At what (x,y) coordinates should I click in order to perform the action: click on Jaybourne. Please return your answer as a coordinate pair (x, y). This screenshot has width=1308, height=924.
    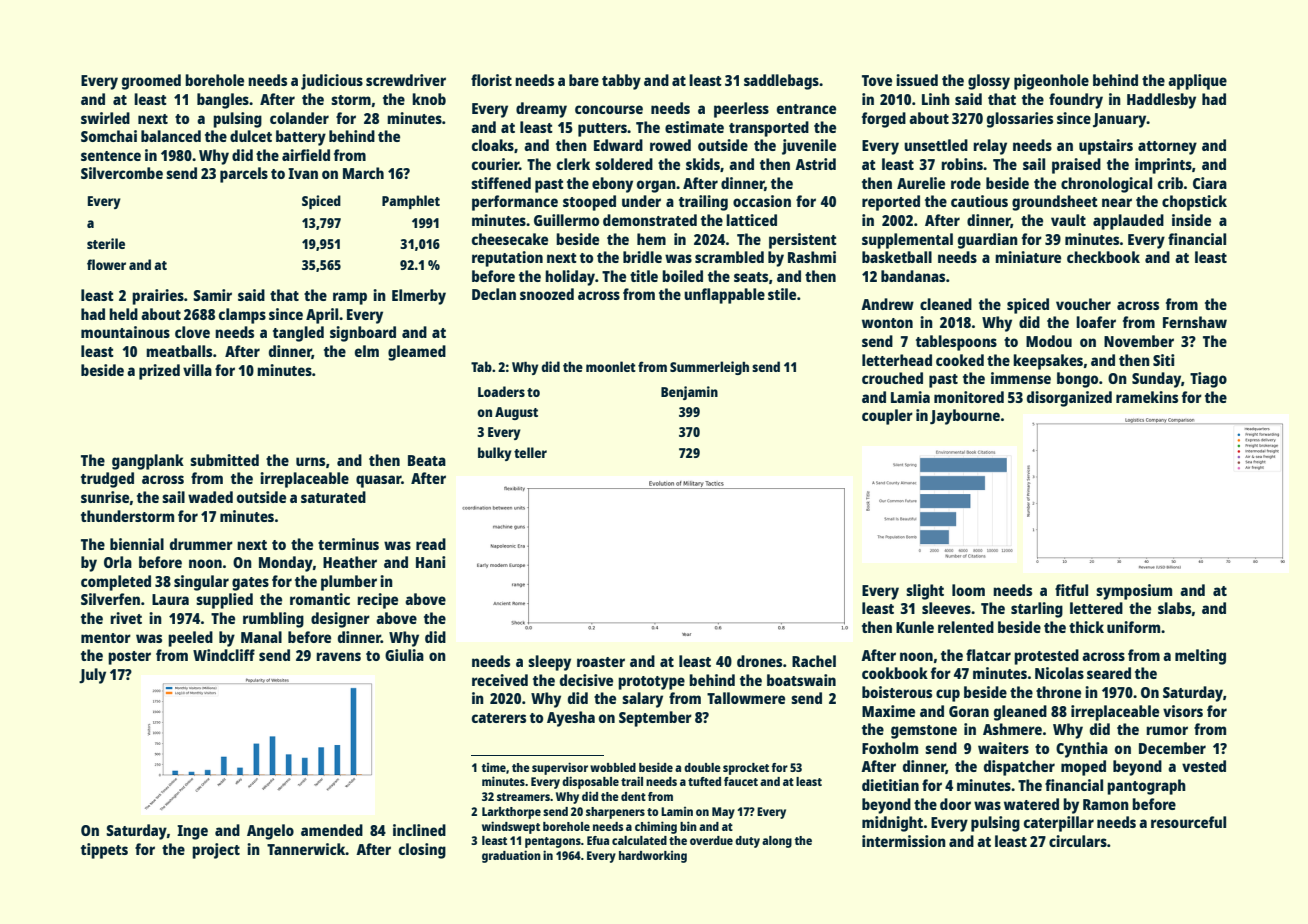
    Looking at the image, I should click on (965, 417).
